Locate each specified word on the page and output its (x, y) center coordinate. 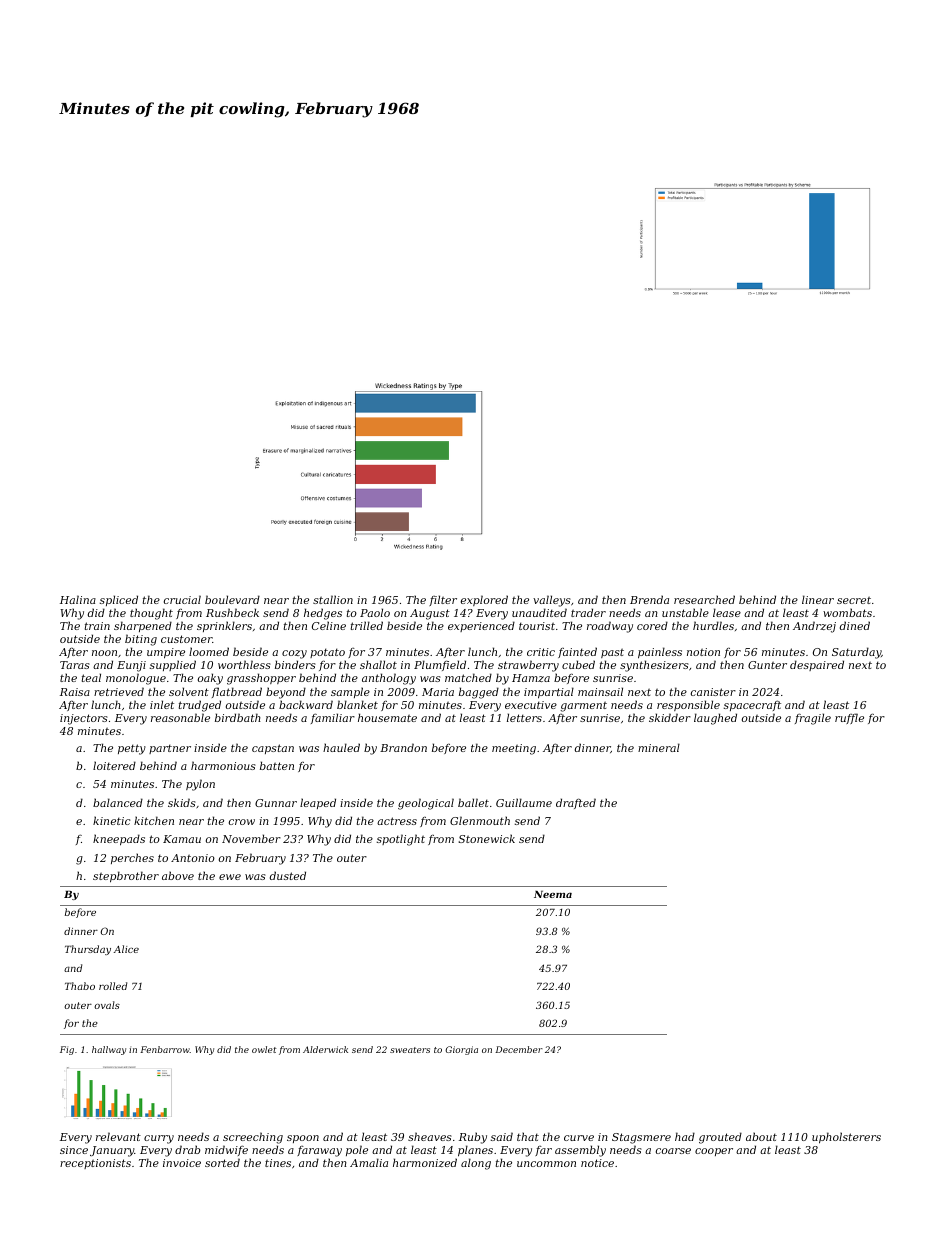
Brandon (403, 747)
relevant (118, 1136)
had (685, 1136)
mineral (659, 747)
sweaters (410, 1050)
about (761, 1136)
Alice (126, 949)
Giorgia (461, 1050)
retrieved (119, 691)
